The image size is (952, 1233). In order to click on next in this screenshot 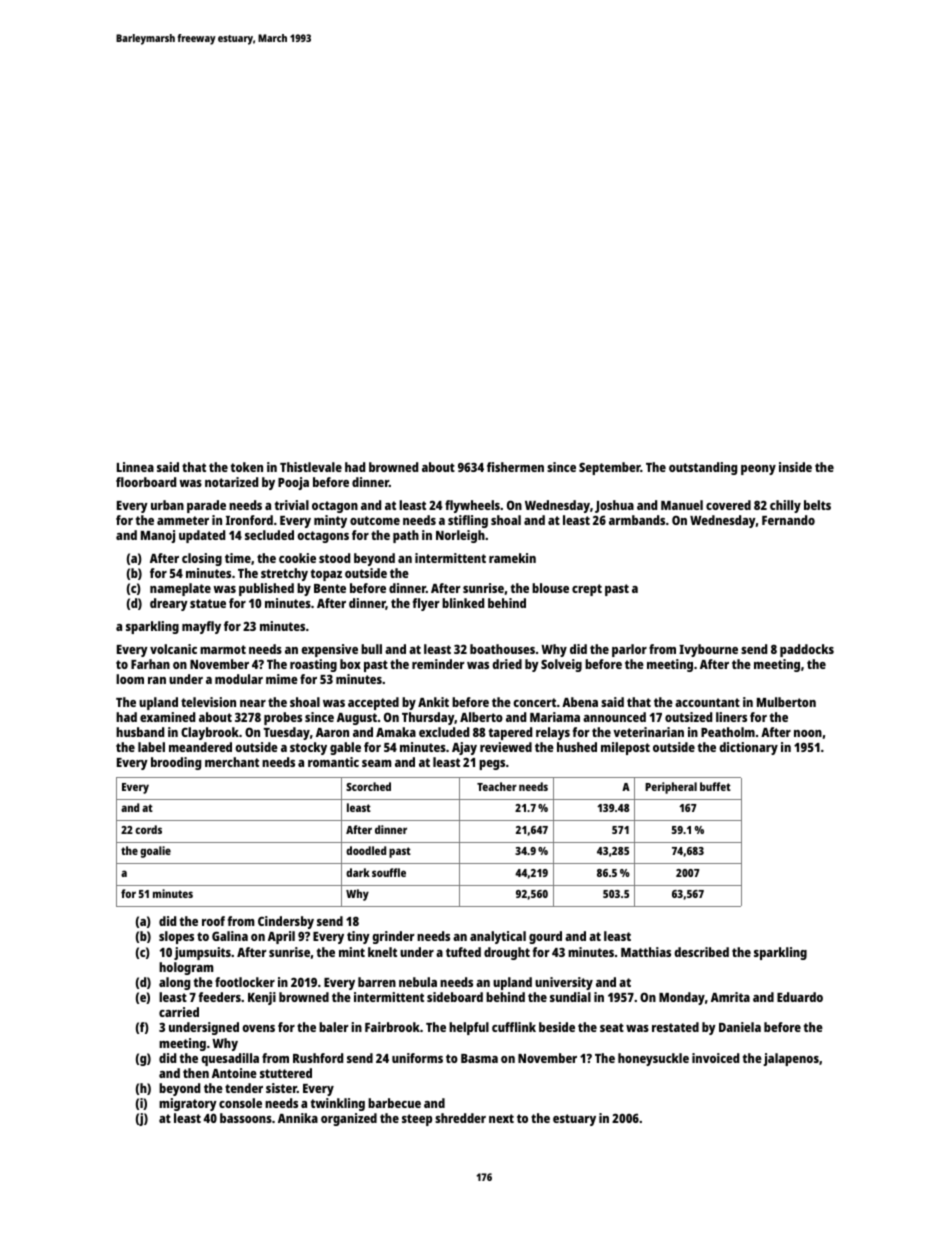, I will do `click(501, 1118)`.
